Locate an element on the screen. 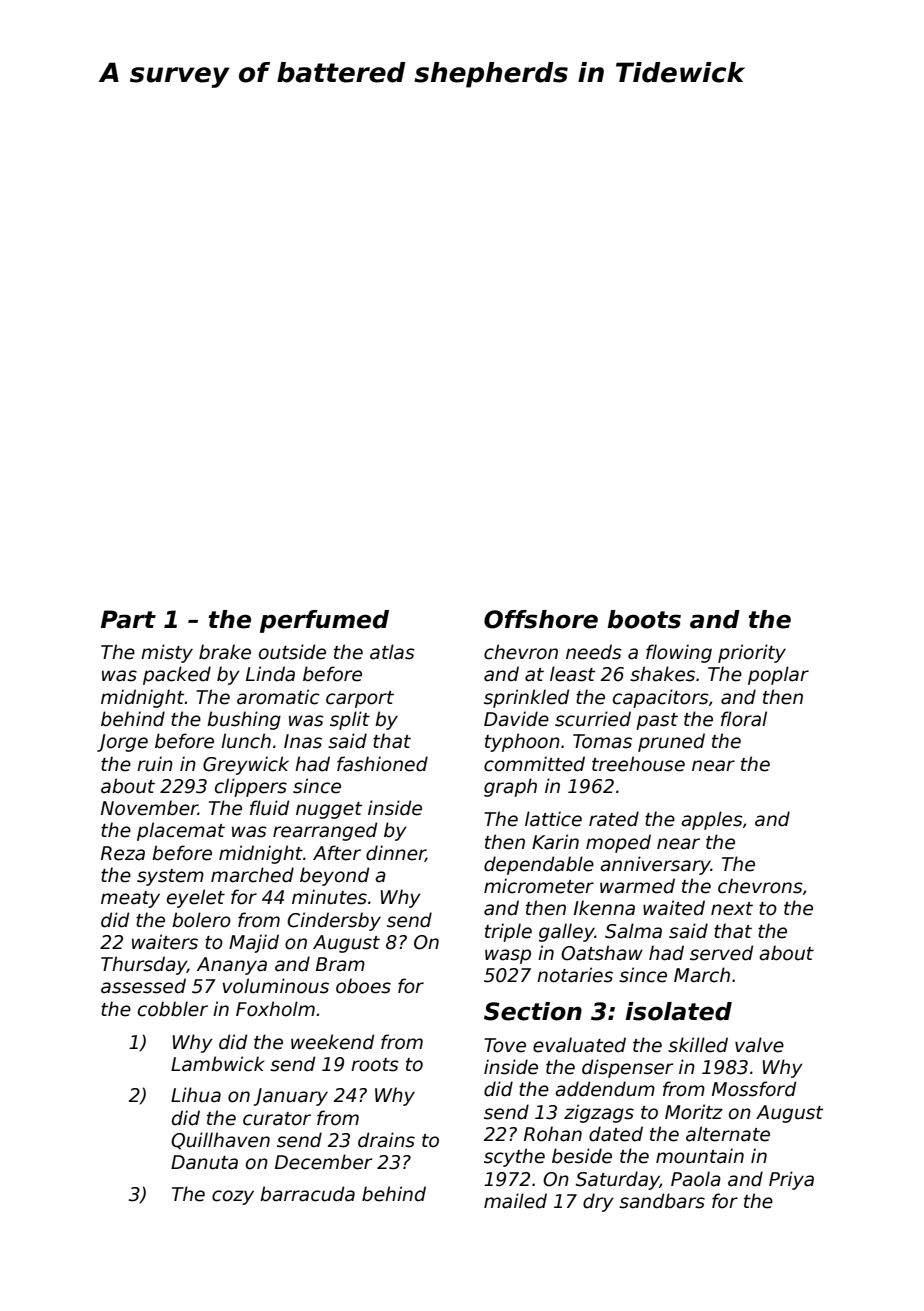 Image resolution: width=924 pixels, height=1311 pixels. boots is located at coordinates (644, 619).
